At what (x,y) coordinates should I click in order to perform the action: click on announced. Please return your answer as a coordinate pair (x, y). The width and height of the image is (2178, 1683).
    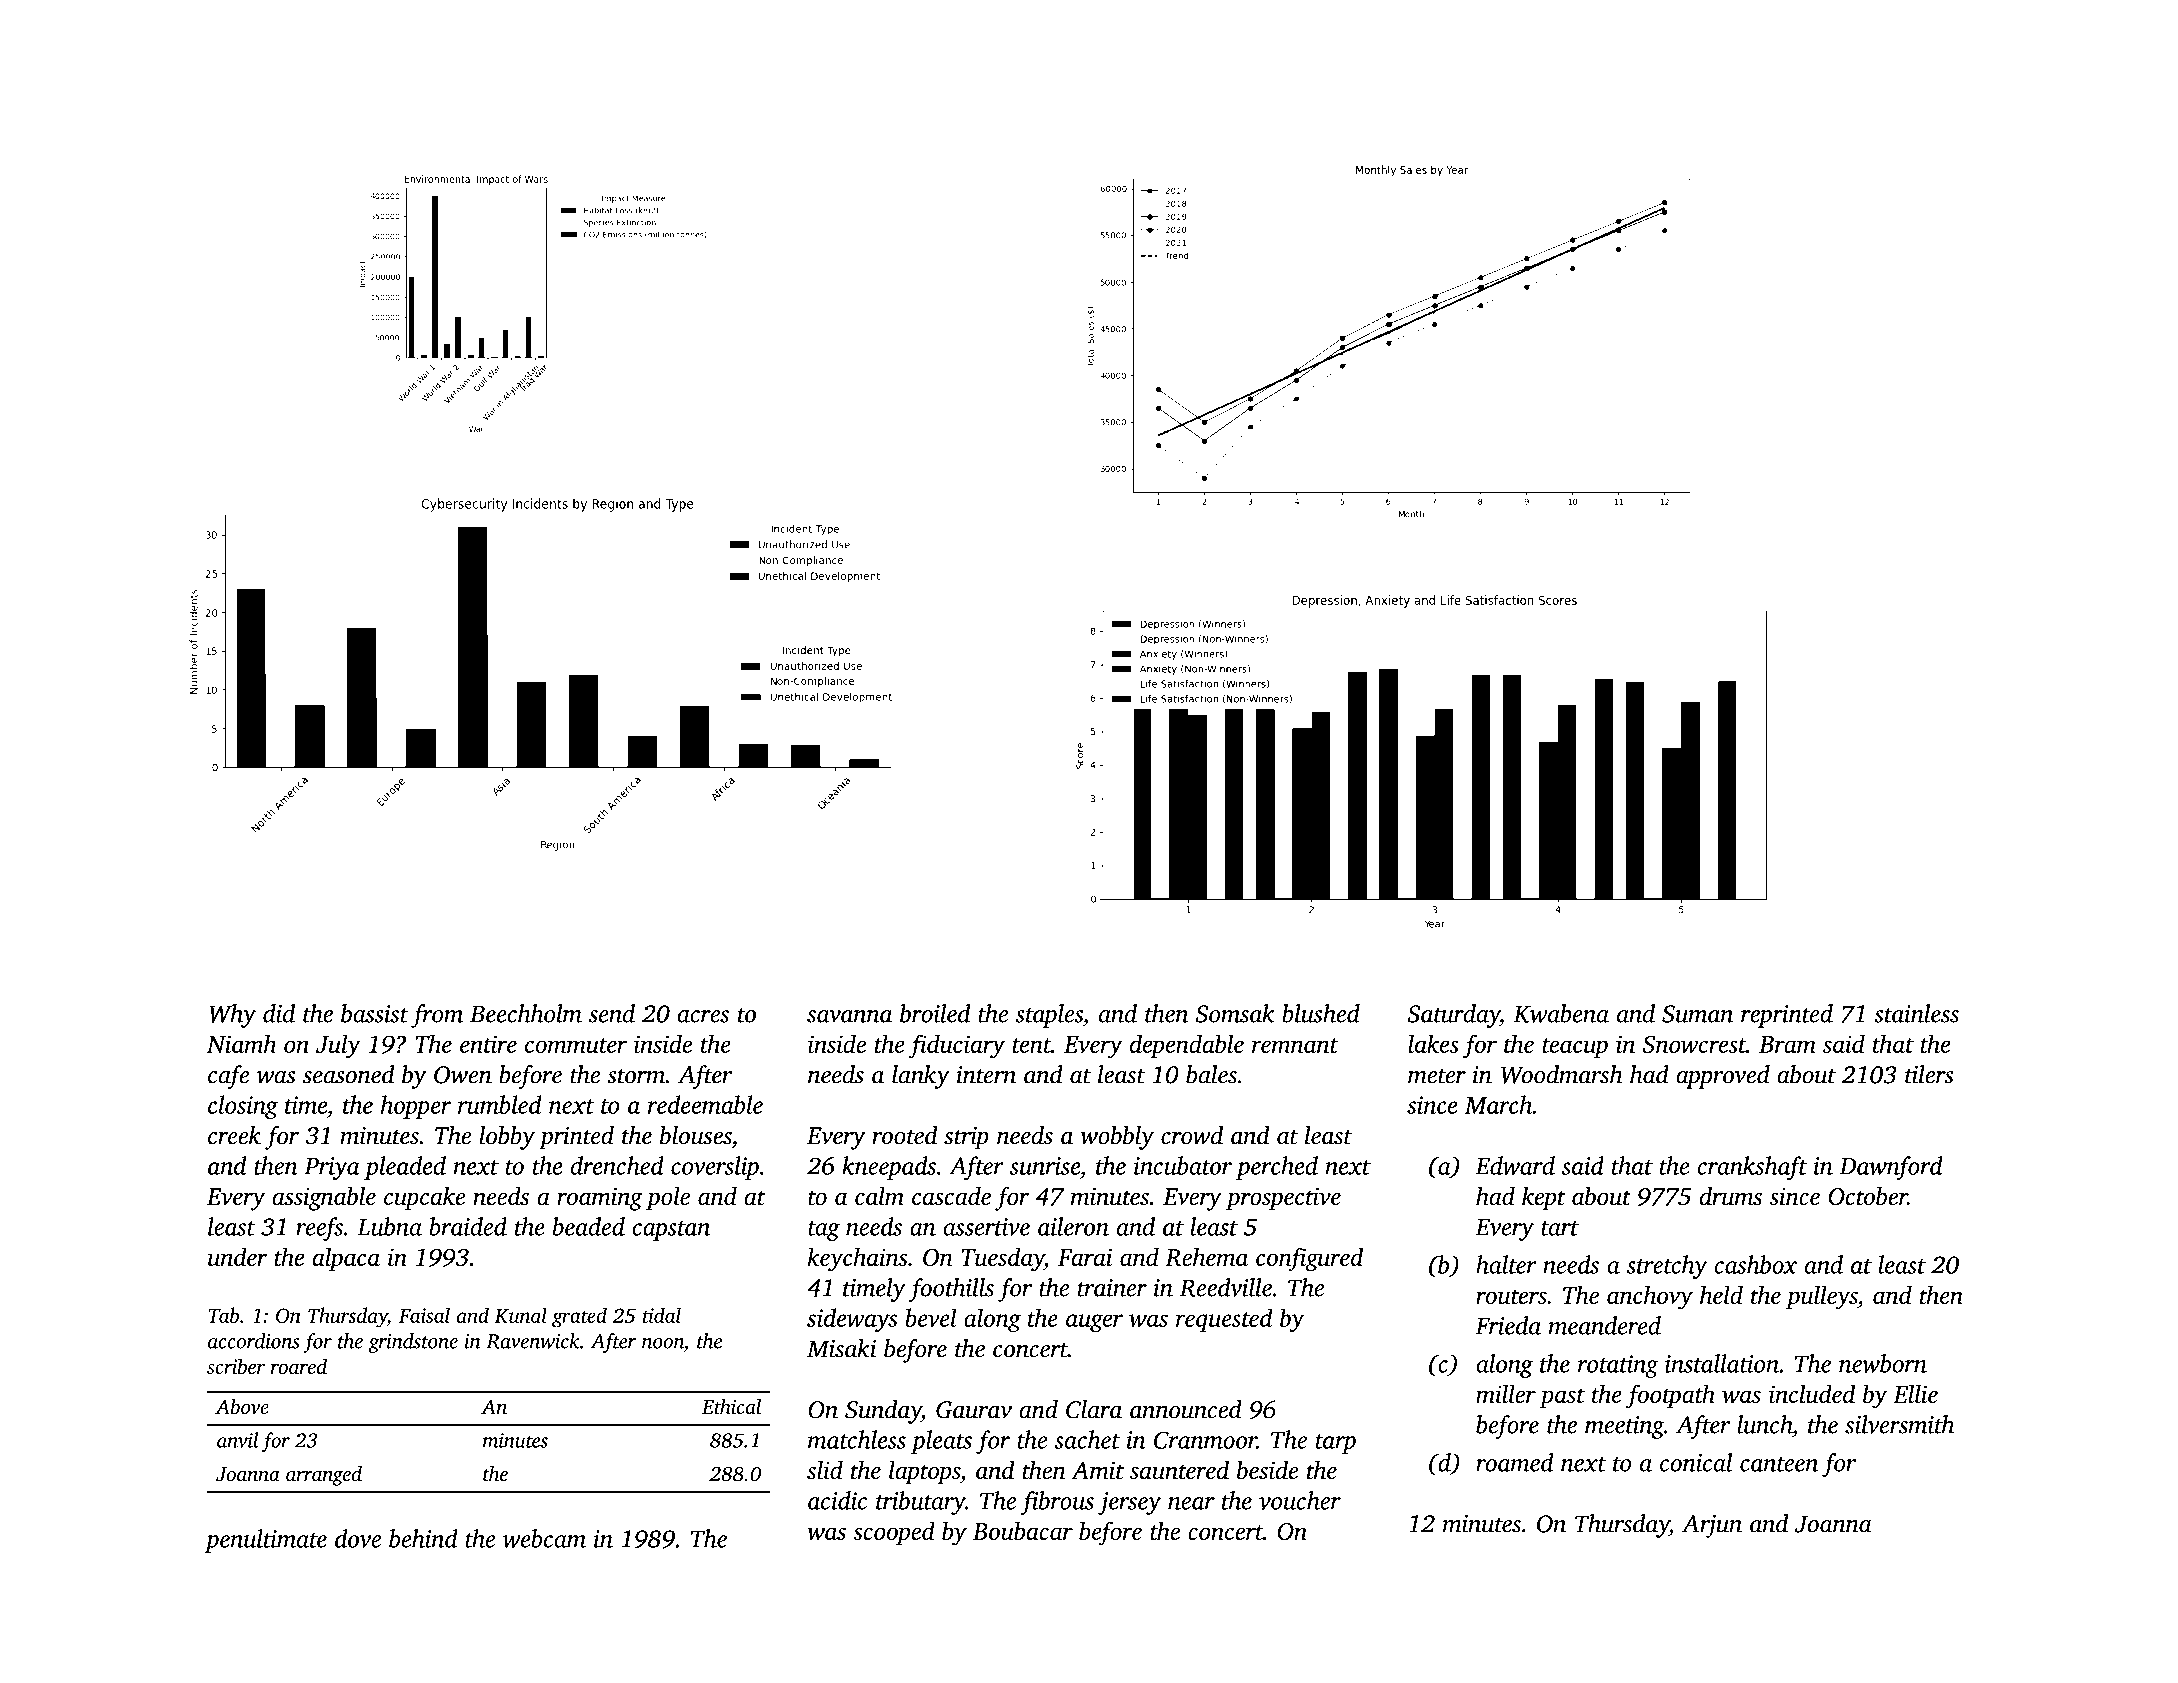
    Looking at the image, I should click on (1186, 1409).
